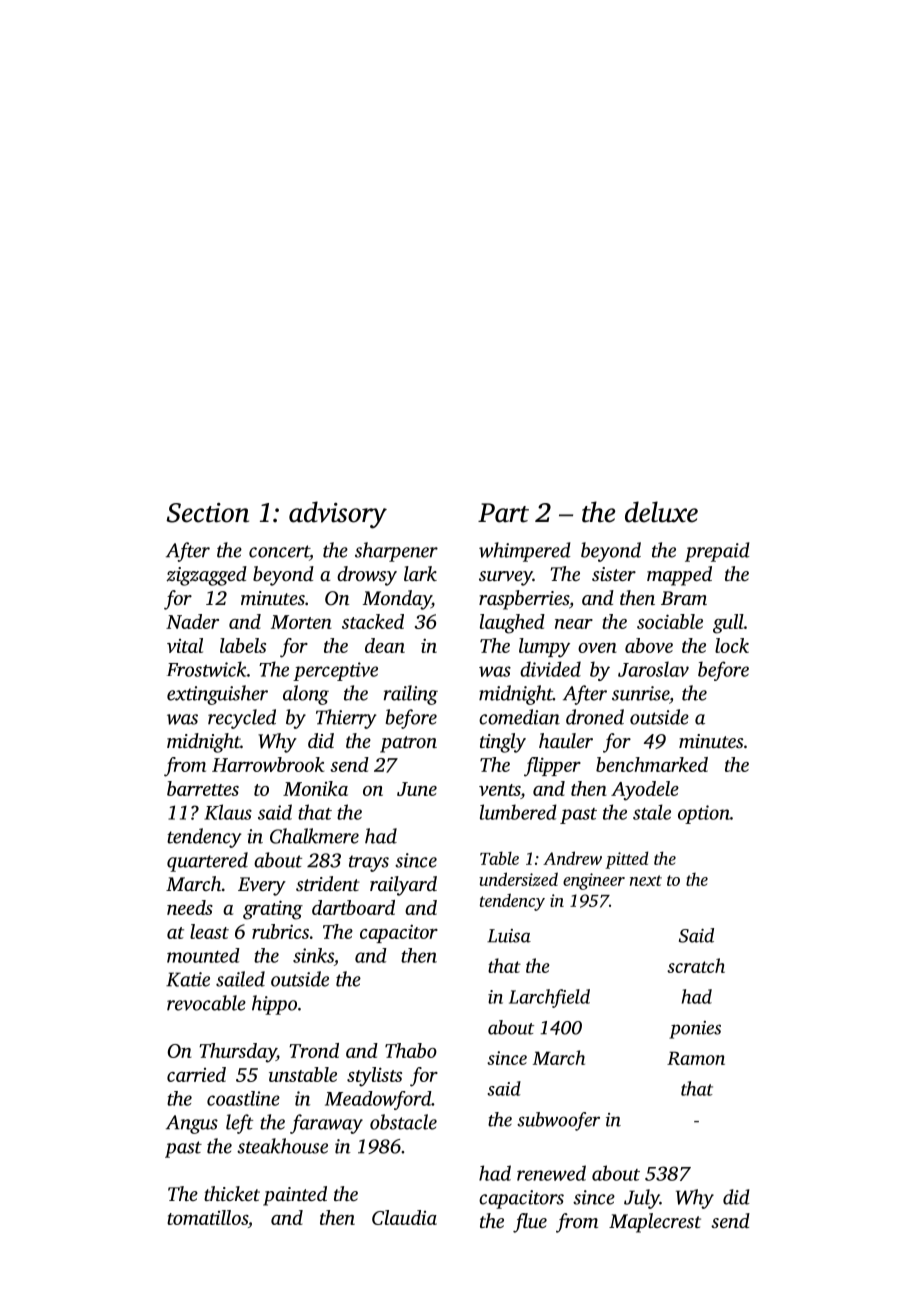 Image resolution: width=916 pixels, height=1300 pixels. Describe the element at coordinates (207, 862) in the screenshot. I see `quartered` at that location.
